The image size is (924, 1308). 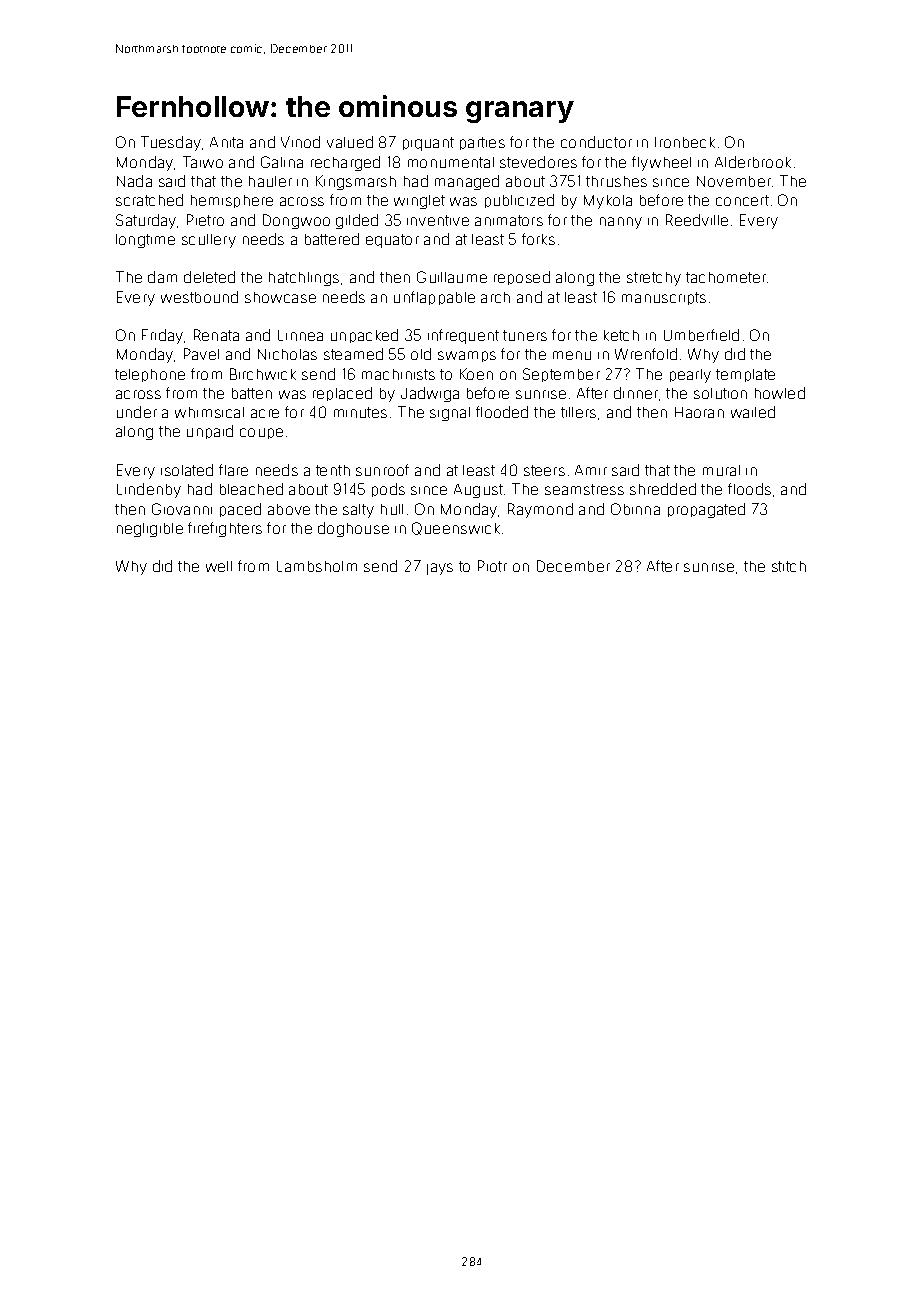 What do you see at coordinates (300, 142) in the page?
I see `Vinod` at bounding box center [300, 142].
